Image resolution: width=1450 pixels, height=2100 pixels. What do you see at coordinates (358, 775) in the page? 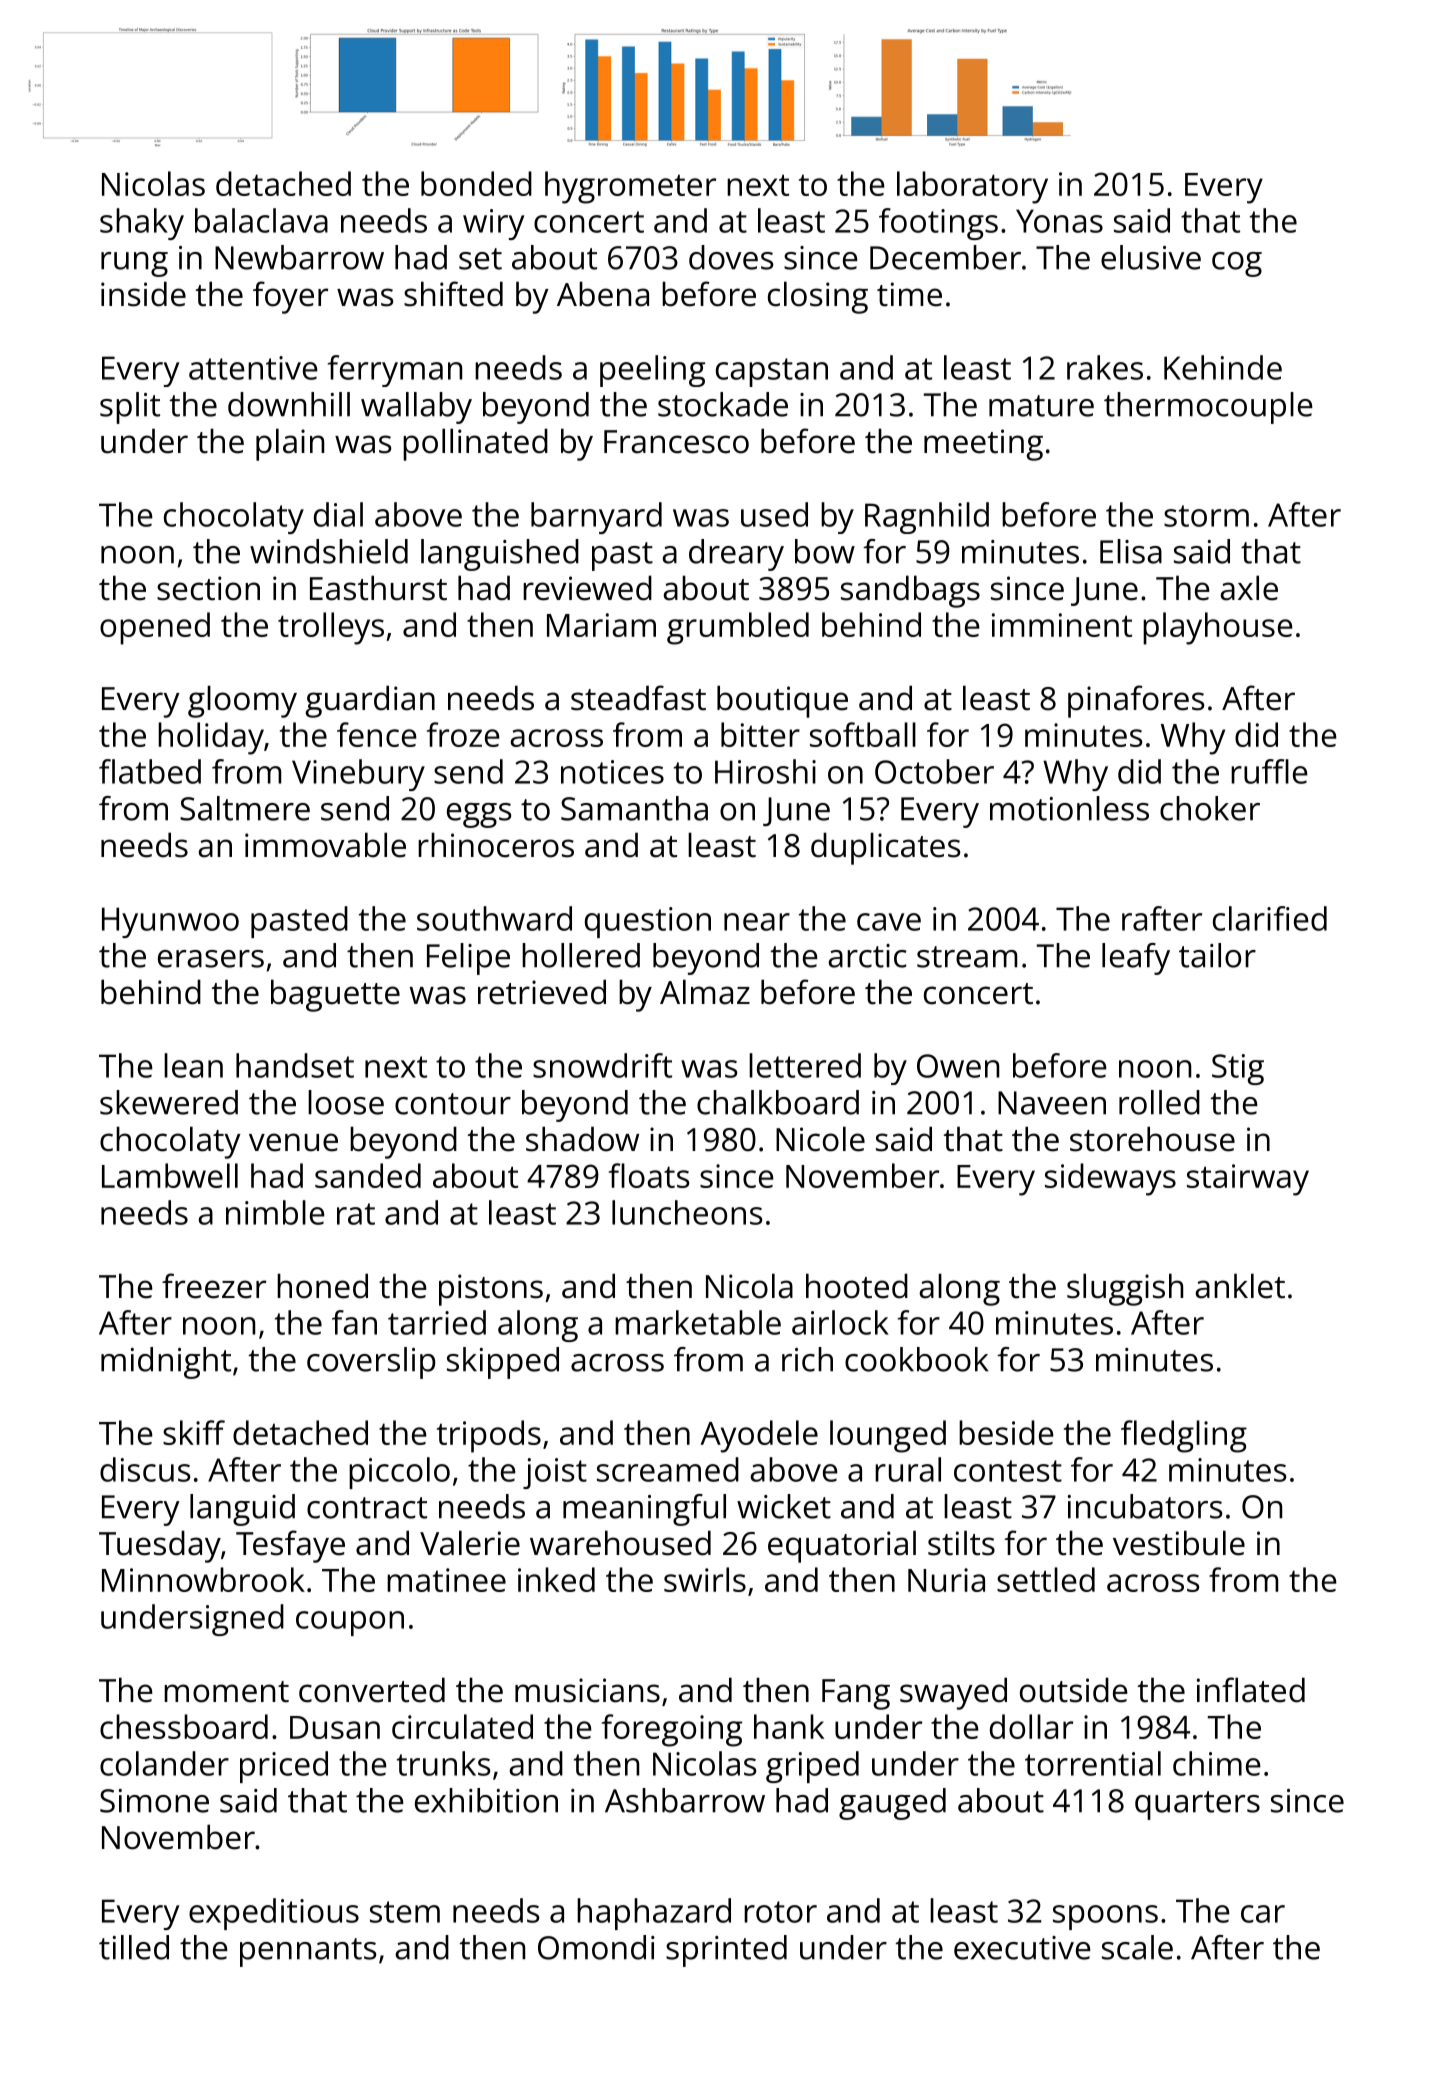
I see `Vinebury` at bounding box center [358, 775].
